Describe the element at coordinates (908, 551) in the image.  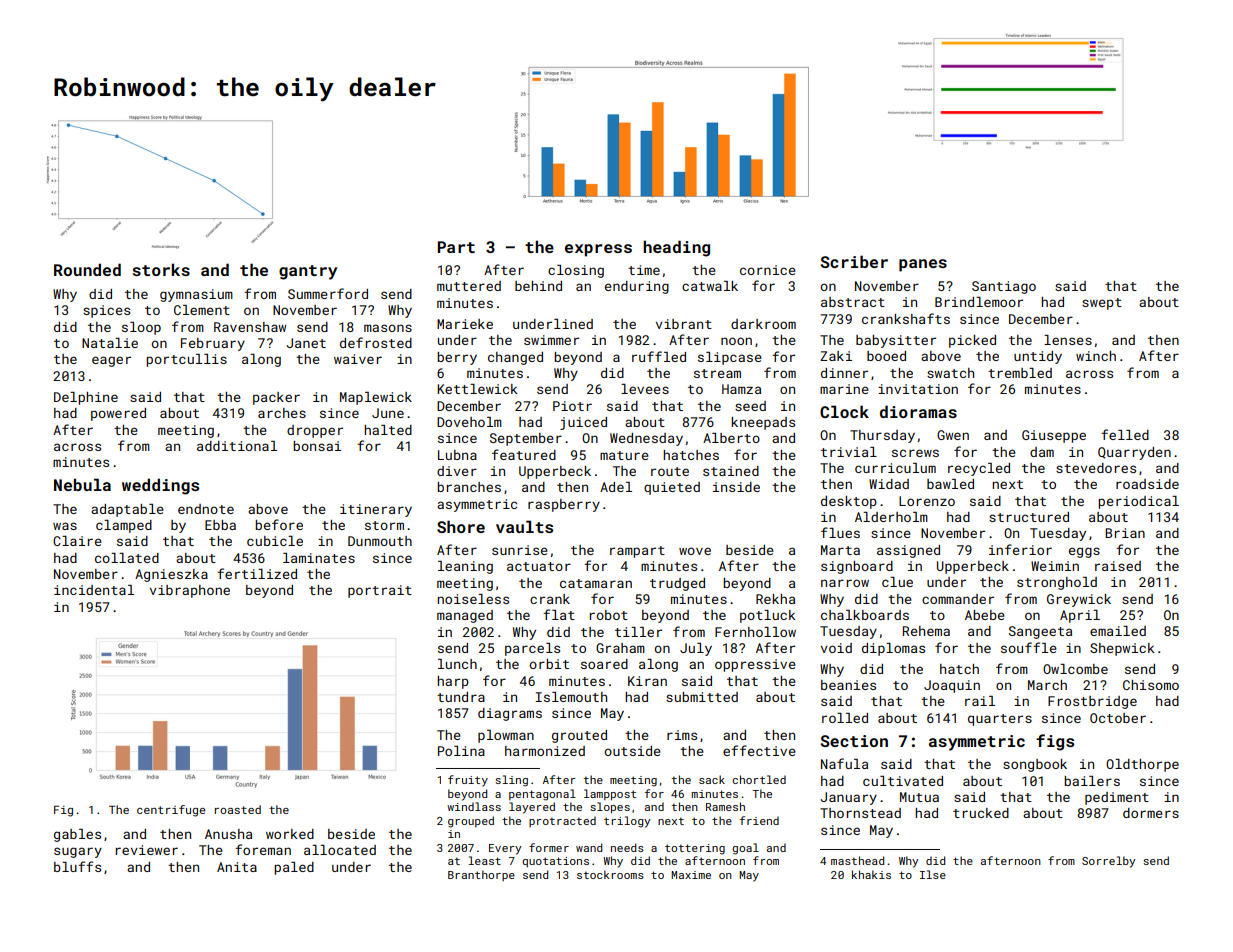
I see `assigned` at that location.
